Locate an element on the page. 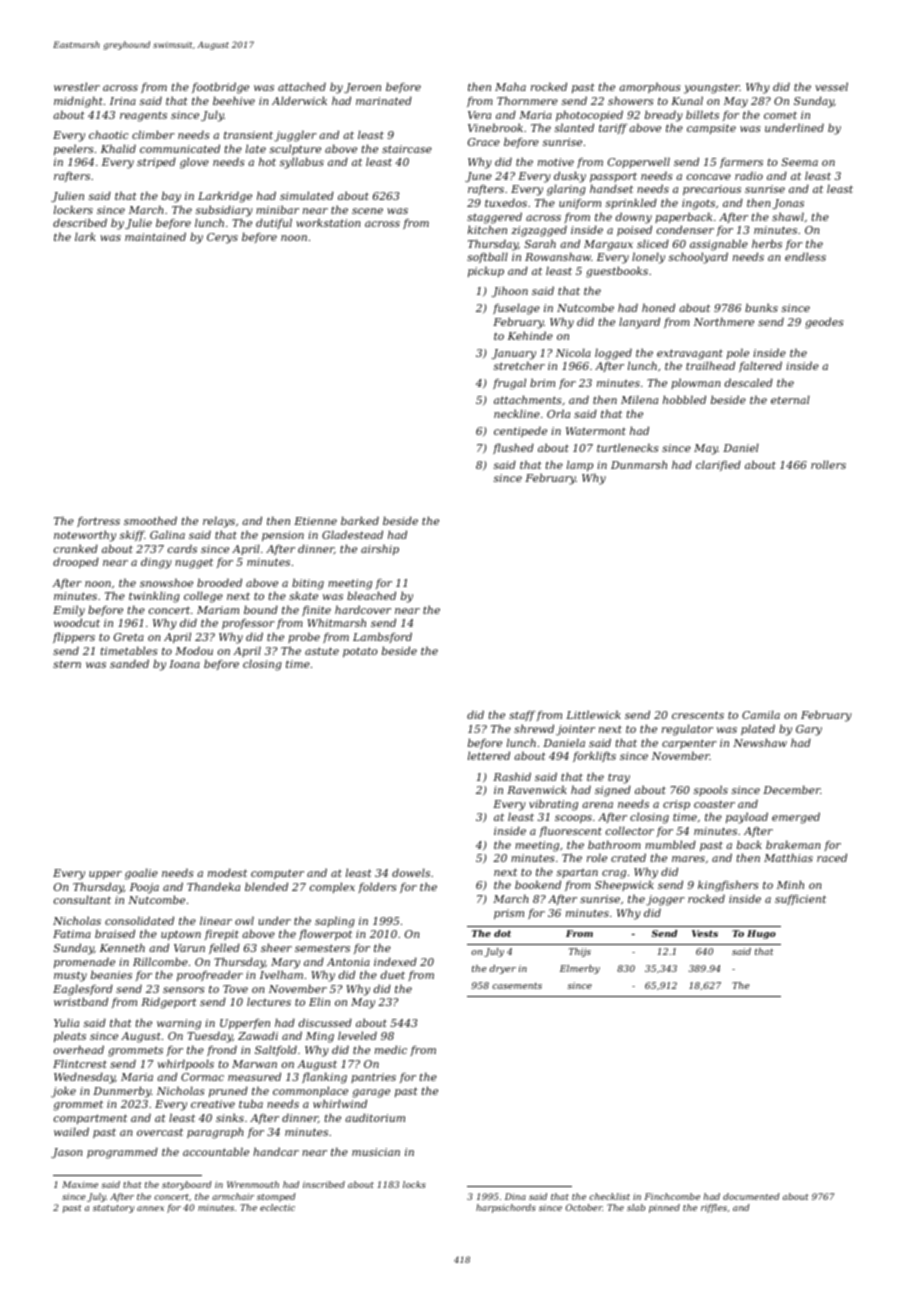  Cerys is located at coordinates (222, 238).
